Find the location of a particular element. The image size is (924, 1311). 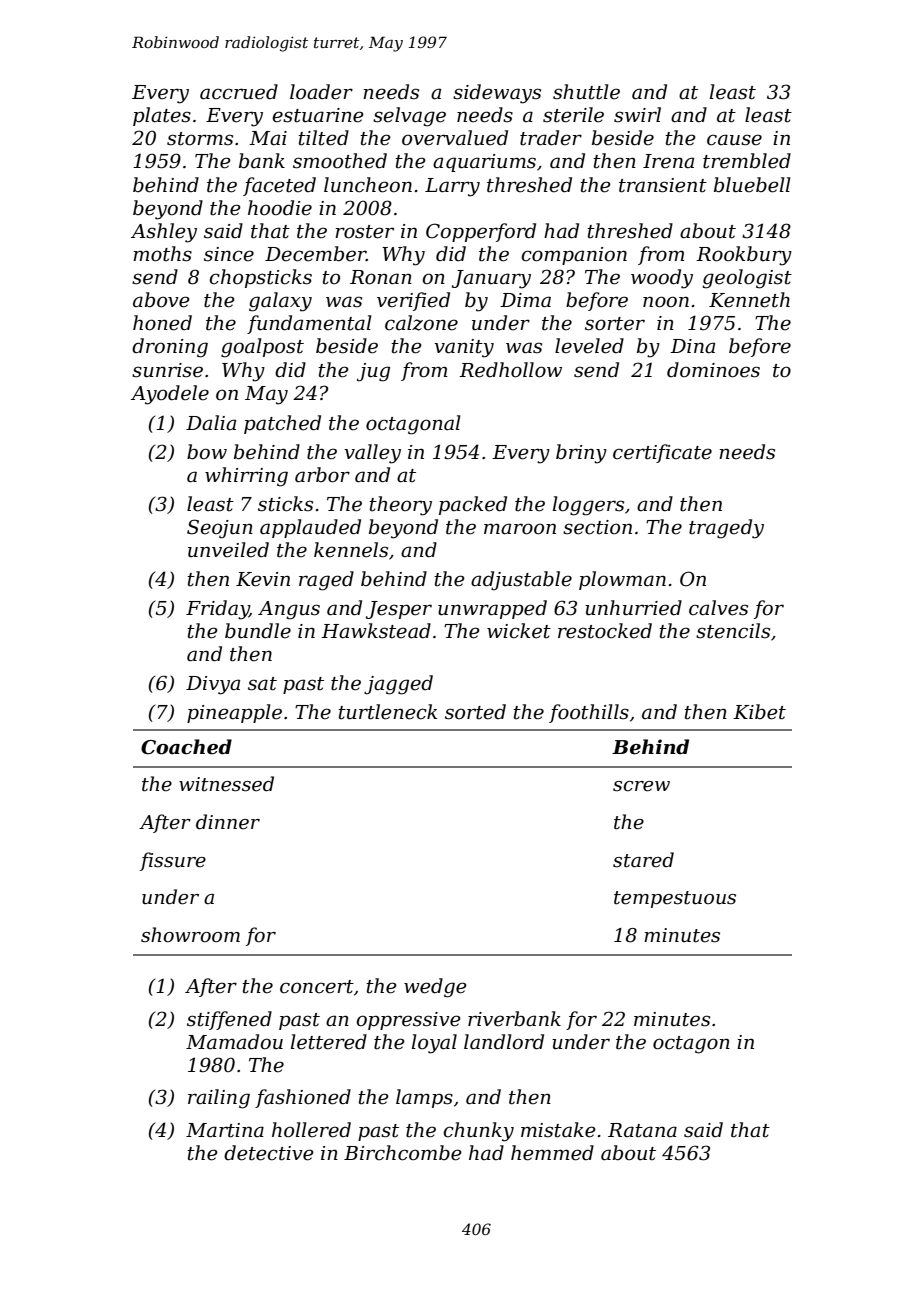

stiffened is located at coordinates (229, 1020).
